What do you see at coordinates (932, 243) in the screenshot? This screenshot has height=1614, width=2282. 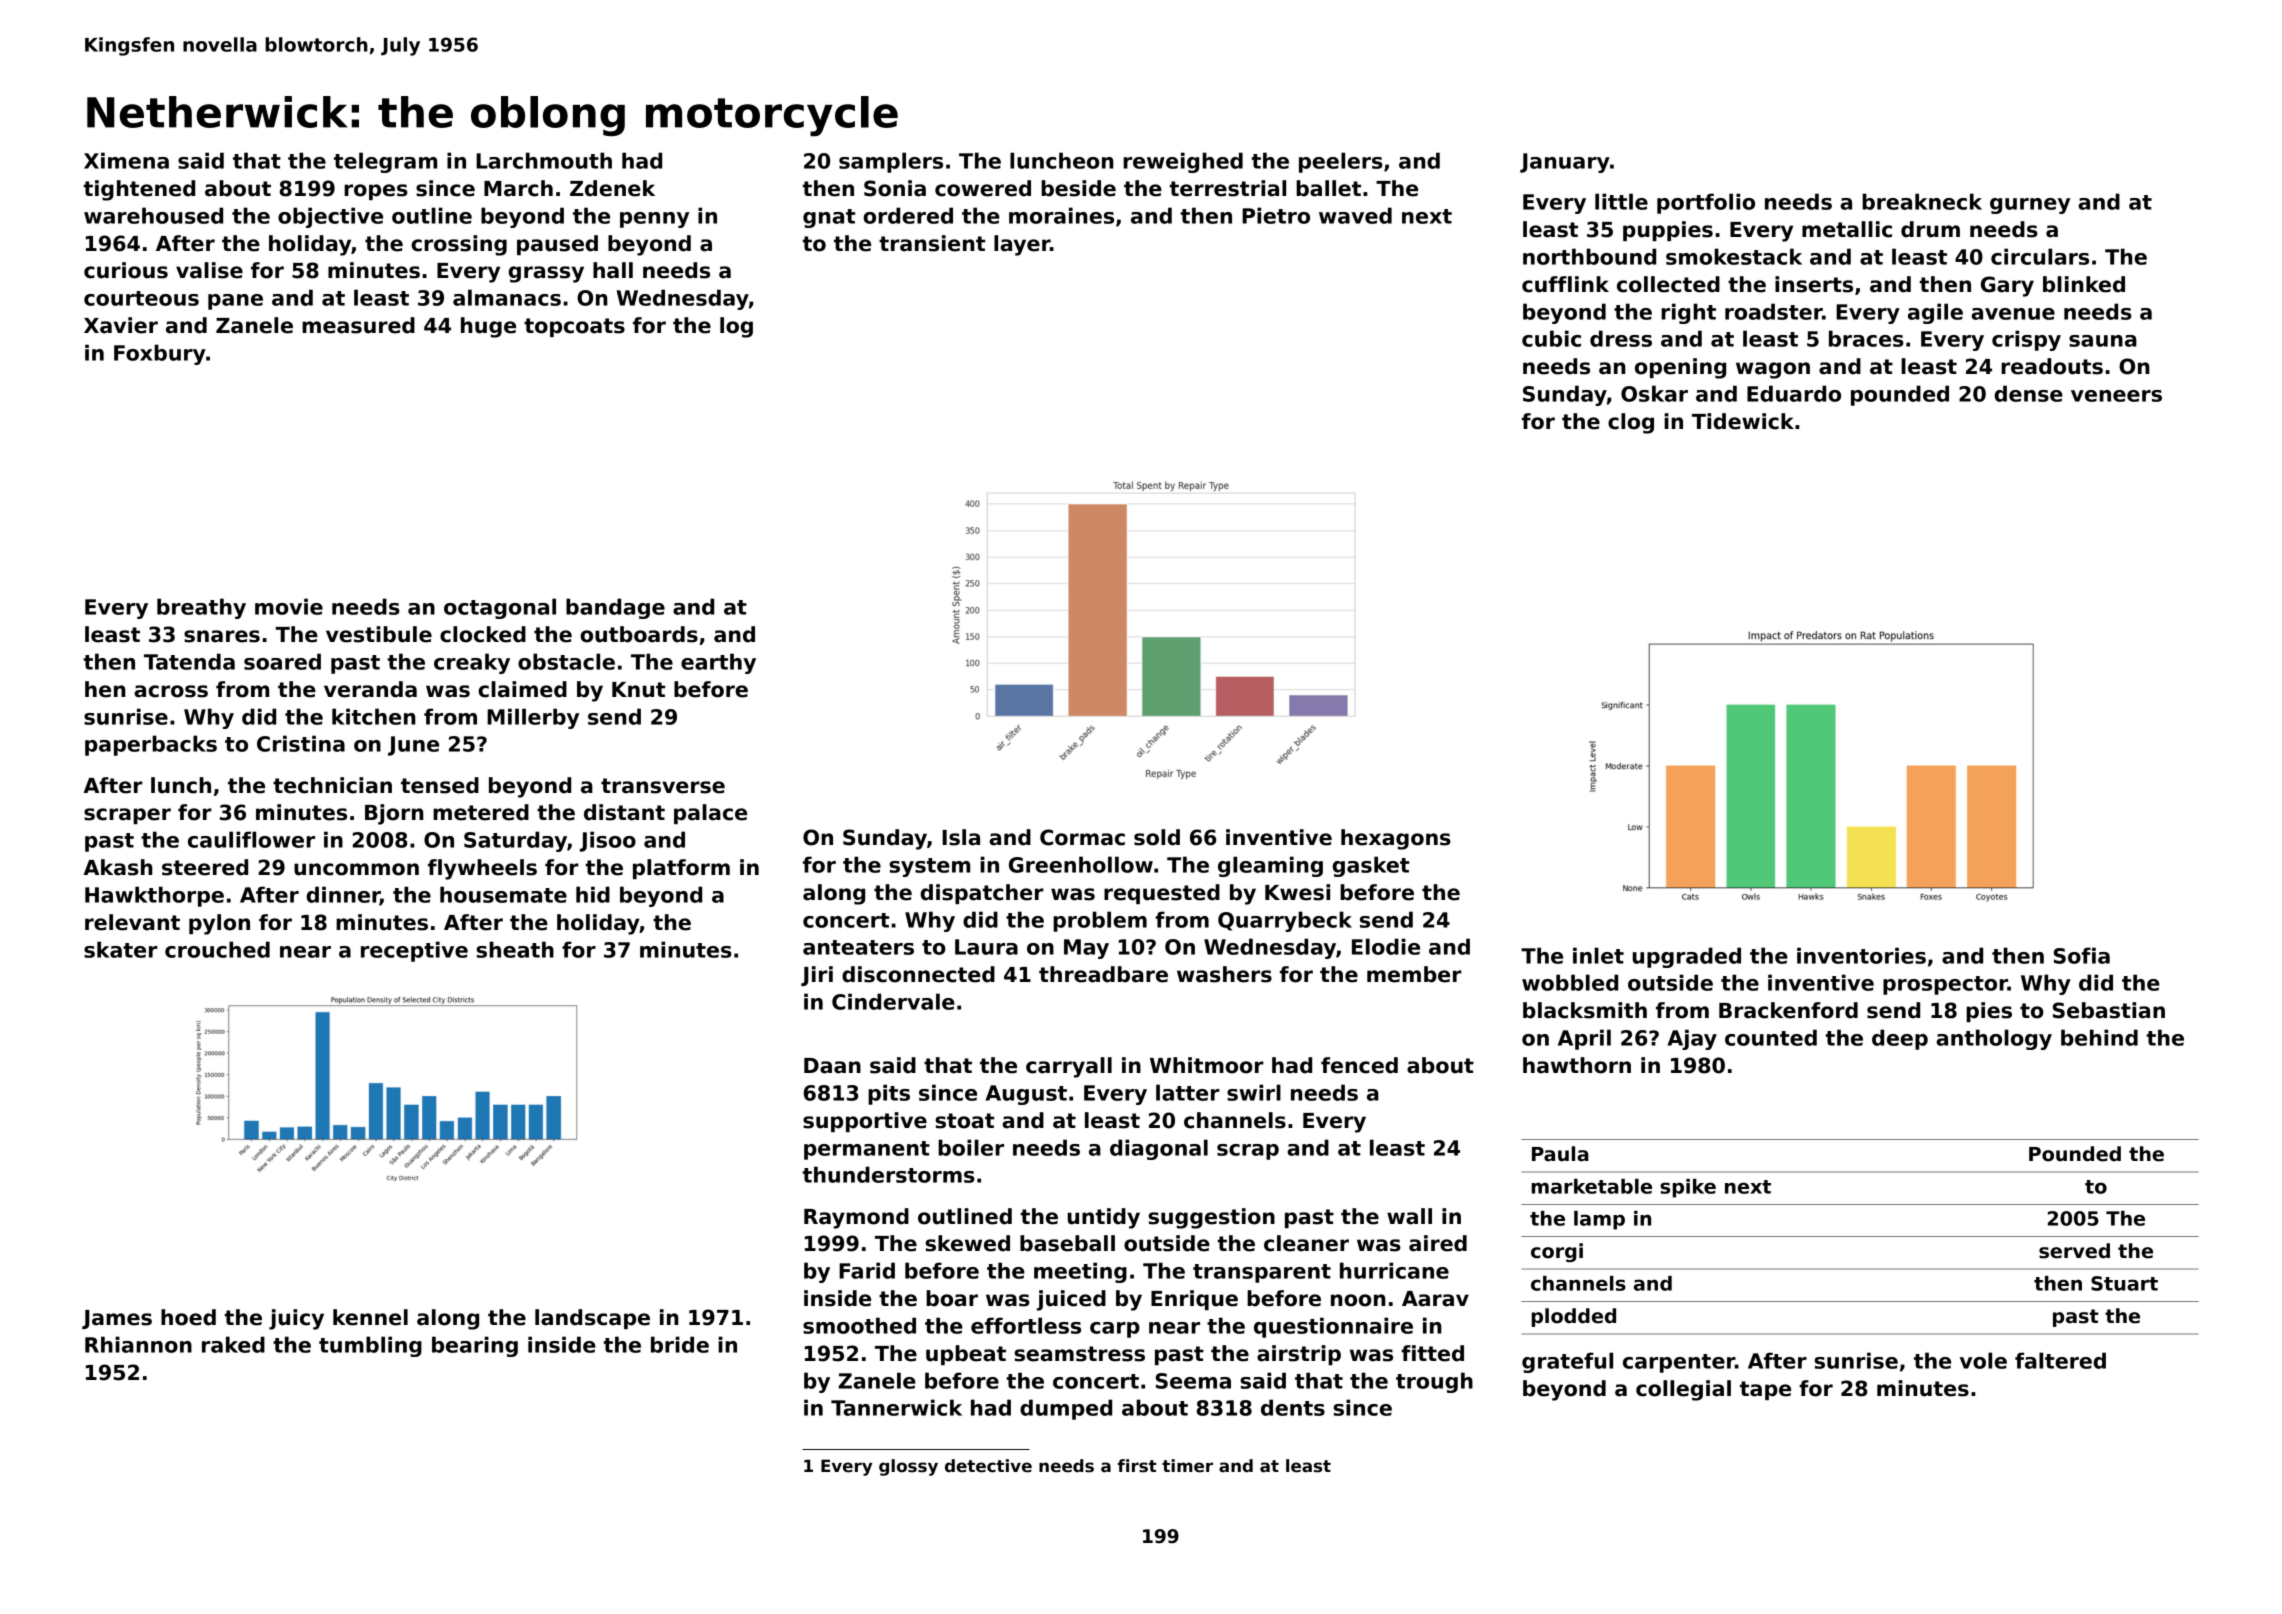 I see `transient` at bounding box center [932, 243].
